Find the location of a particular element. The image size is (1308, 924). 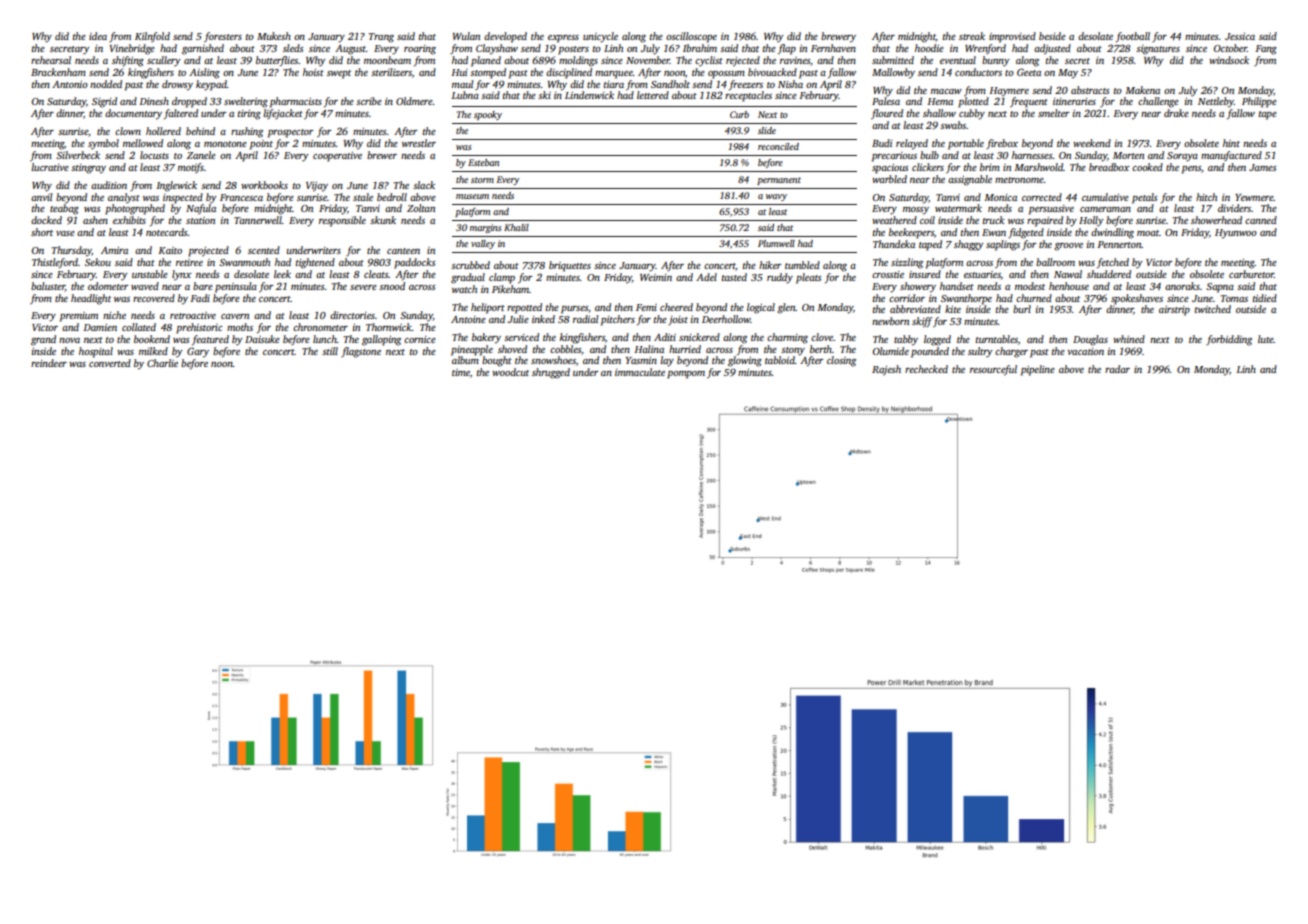

burl is located at coordinates (1022, 309).
